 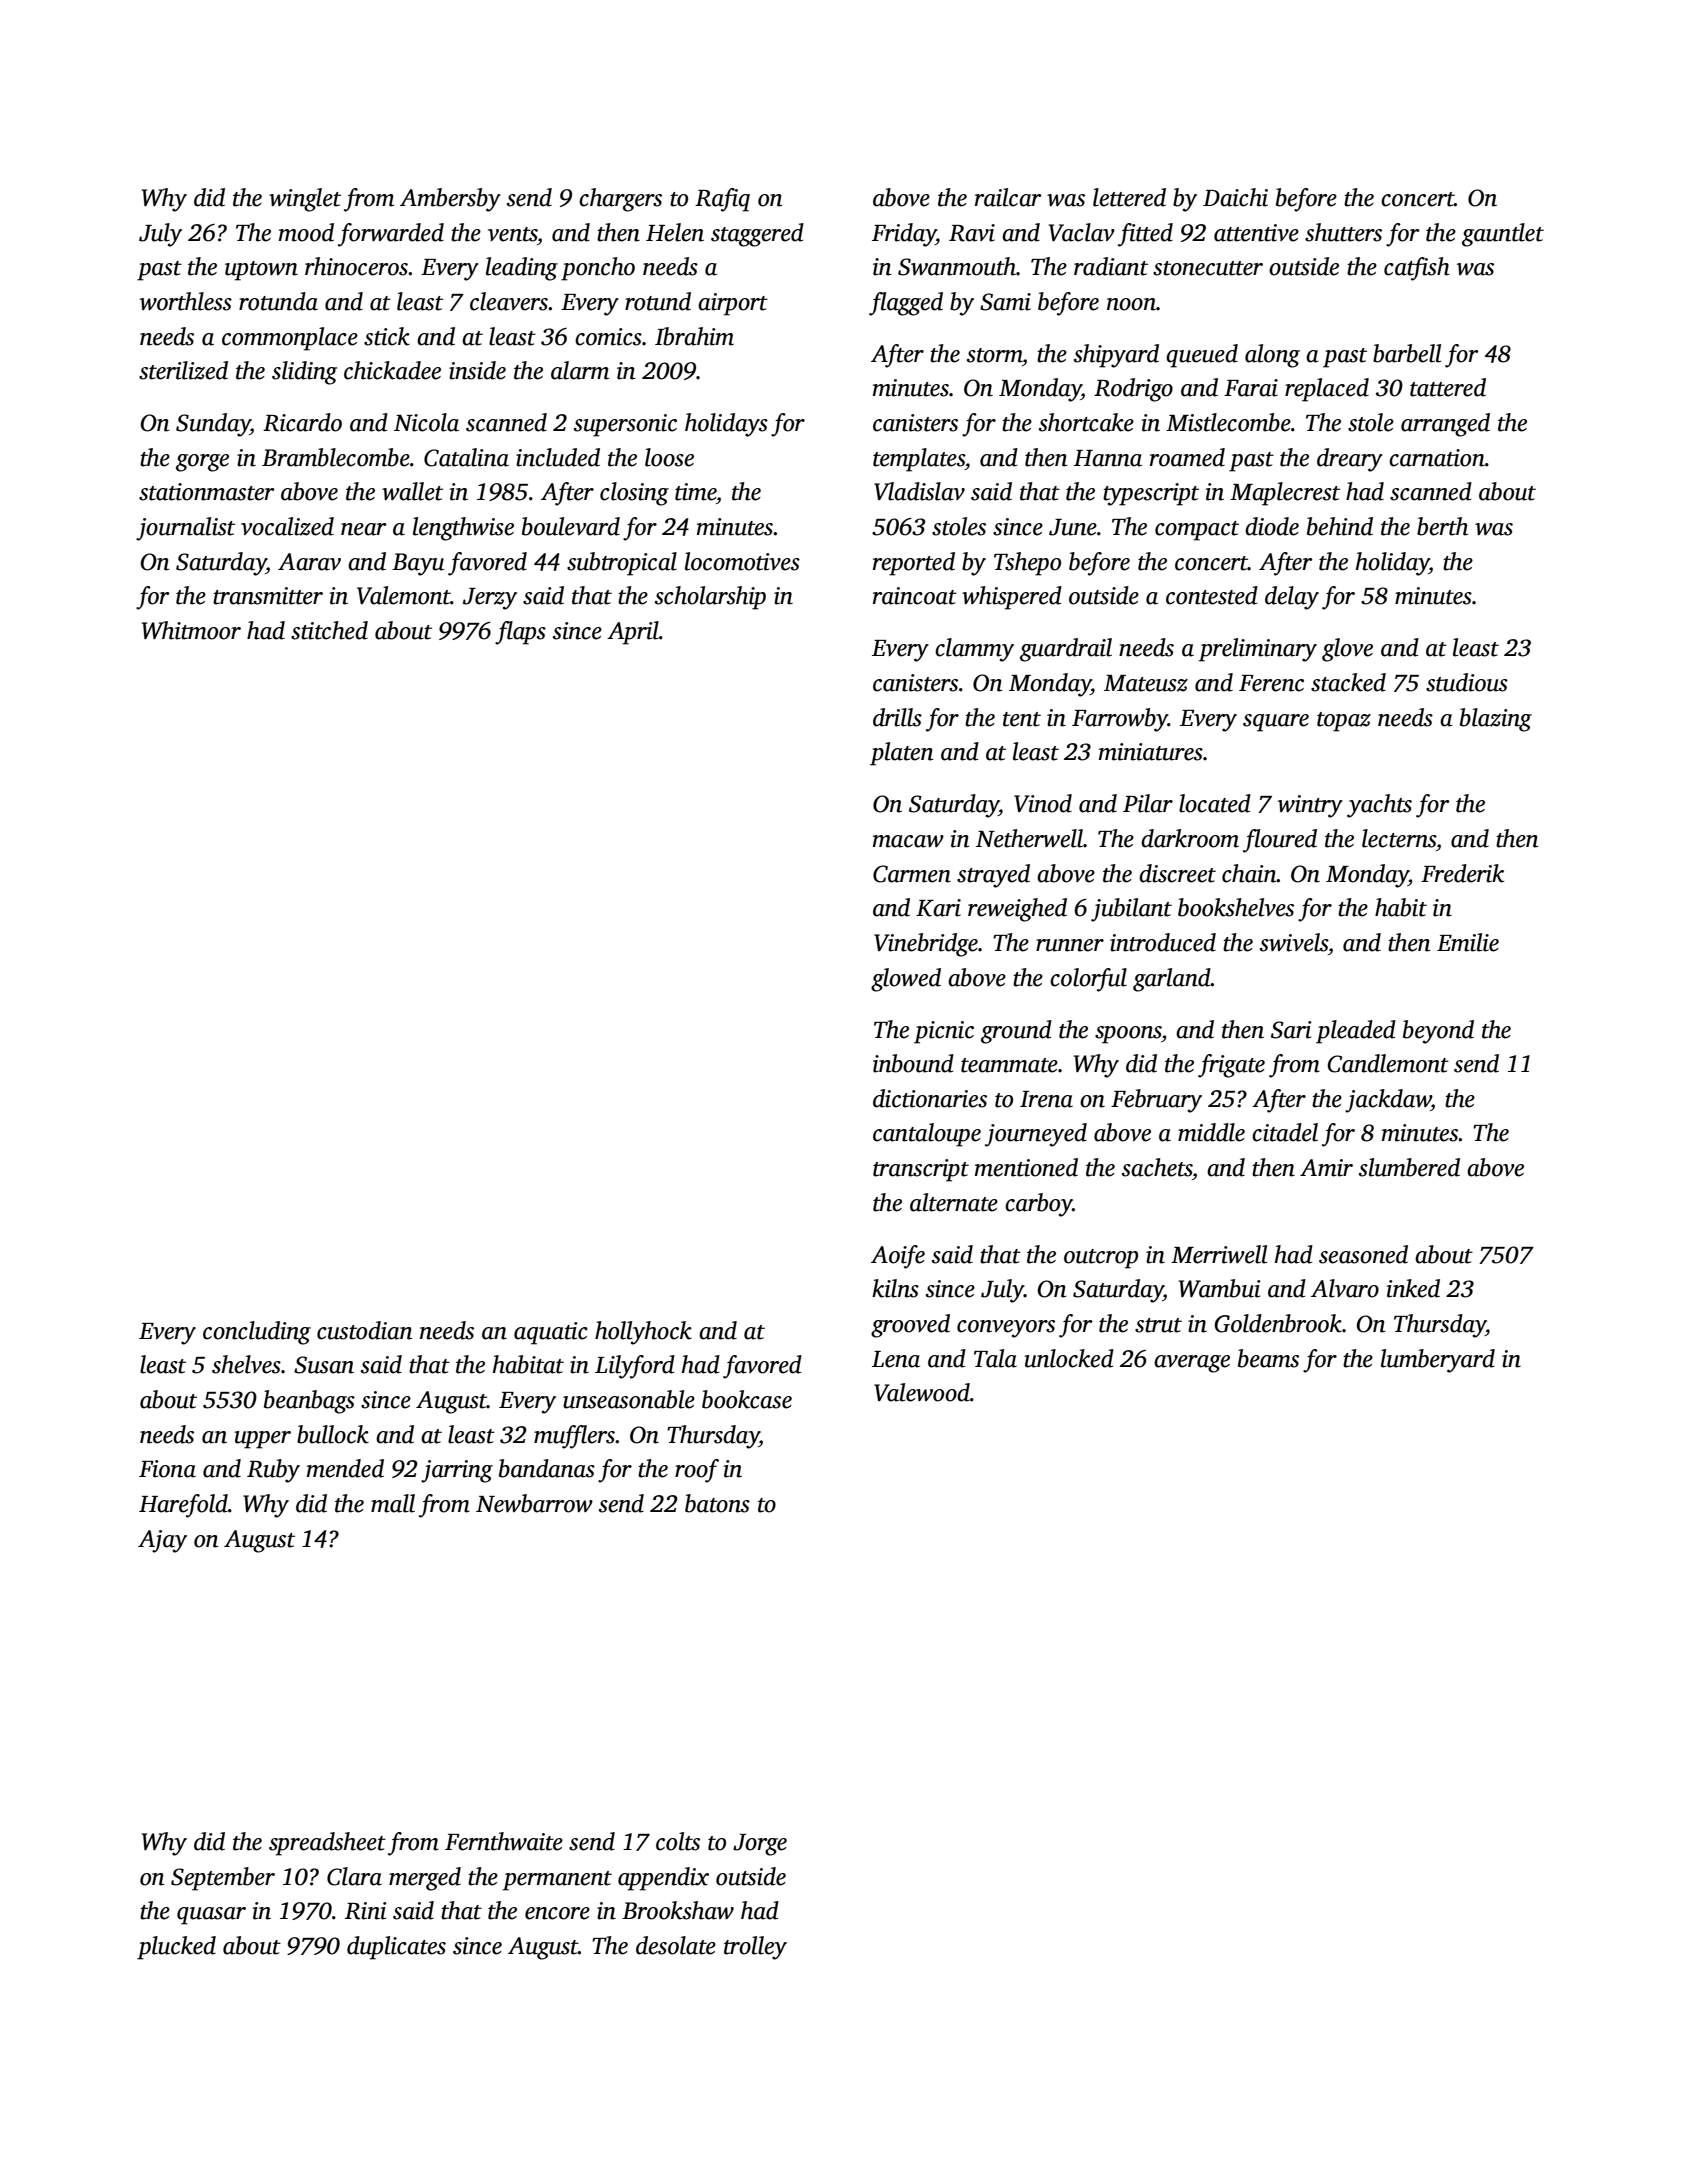 I want to click on April, so click(x=633, y=633).
